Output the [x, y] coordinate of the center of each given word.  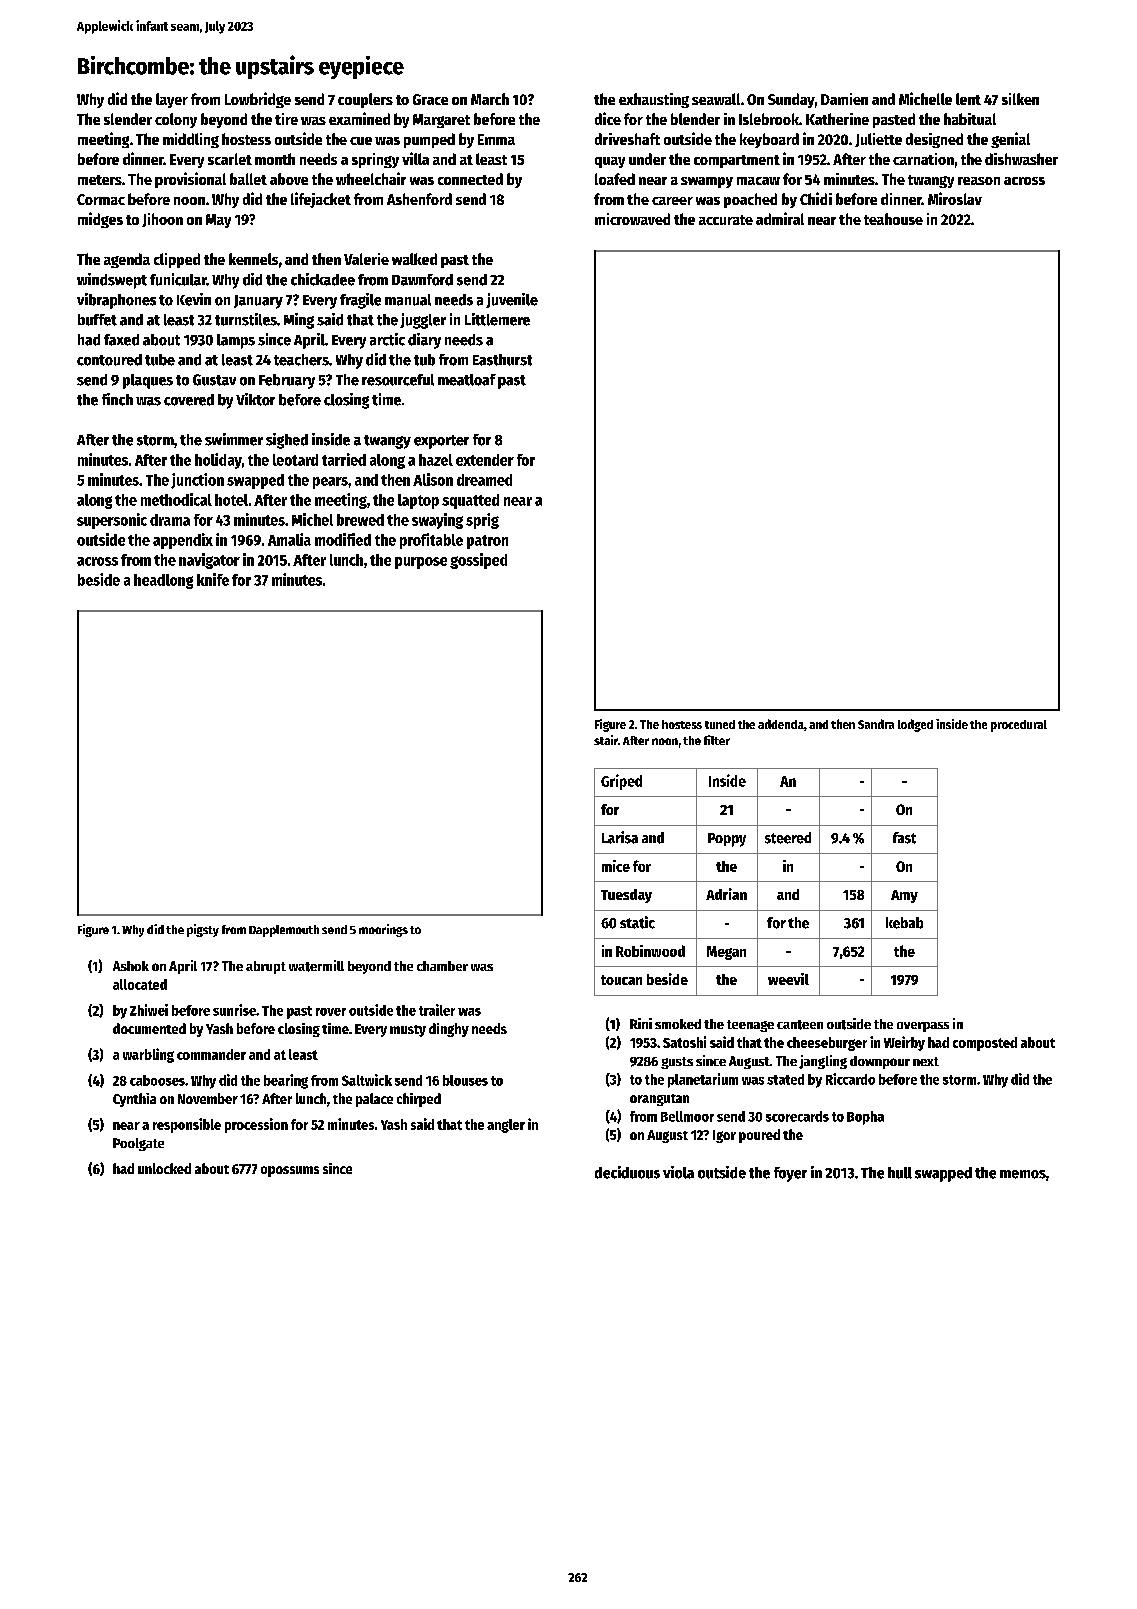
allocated [140, 984]
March [490, 99]
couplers [365, 100]
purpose [421, 563]
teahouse [893, 219]
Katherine [837, 119]
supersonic [112, 521]
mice [616, 866]
